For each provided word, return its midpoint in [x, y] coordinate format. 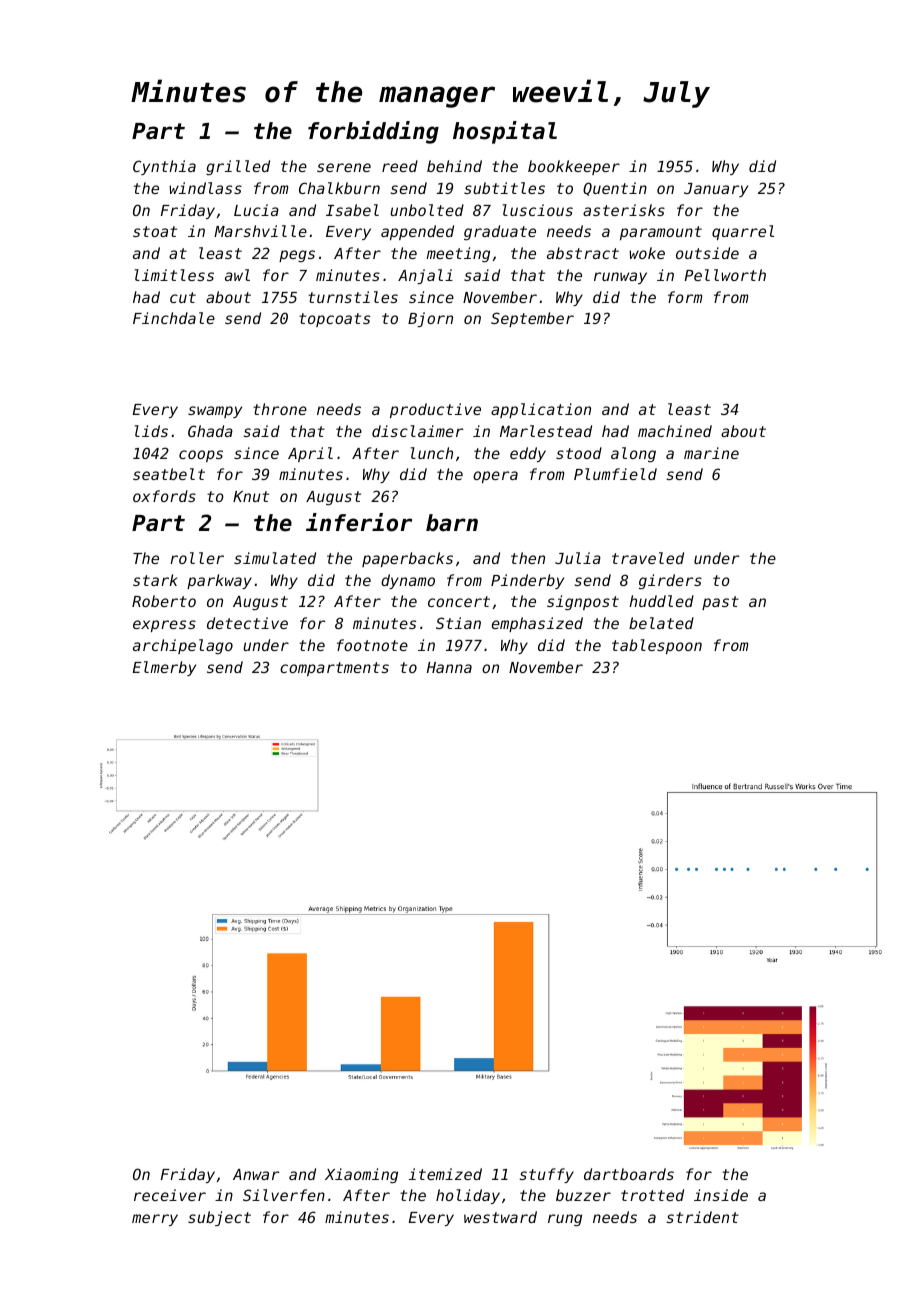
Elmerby [164, 668]
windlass [205, 188]
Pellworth [725, 275]
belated [661, 623]
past [720, 603]
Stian [458, 623]
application [541, 410]
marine [711, 453]
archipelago [183, 647]
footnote [372, 645]
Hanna [449, 667]
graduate [500, 232]
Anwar [256, 1174]
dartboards [629, 1174]
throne [280, 409]
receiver [170, 1195]
